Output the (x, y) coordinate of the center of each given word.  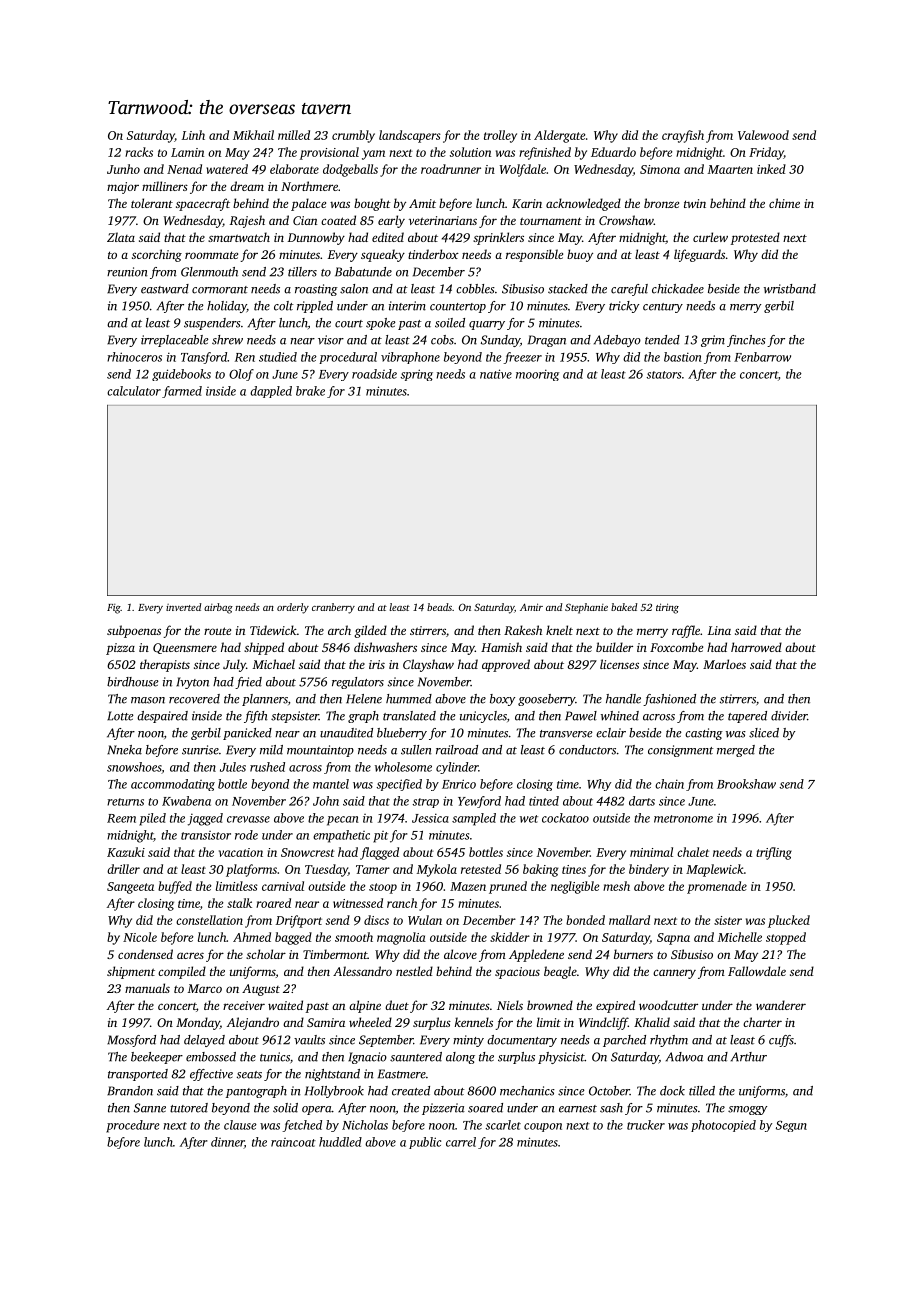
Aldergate (559, 136)
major (123, 188)
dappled (271, 392)
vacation (241, 852)
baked (624, 607)
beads (439, 607)
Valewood (763, 135)
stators (663, 375)
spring (416, 375)
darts (642, 801)
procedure (133, 1126)
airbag (218, 608)
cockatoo (565, 818)
